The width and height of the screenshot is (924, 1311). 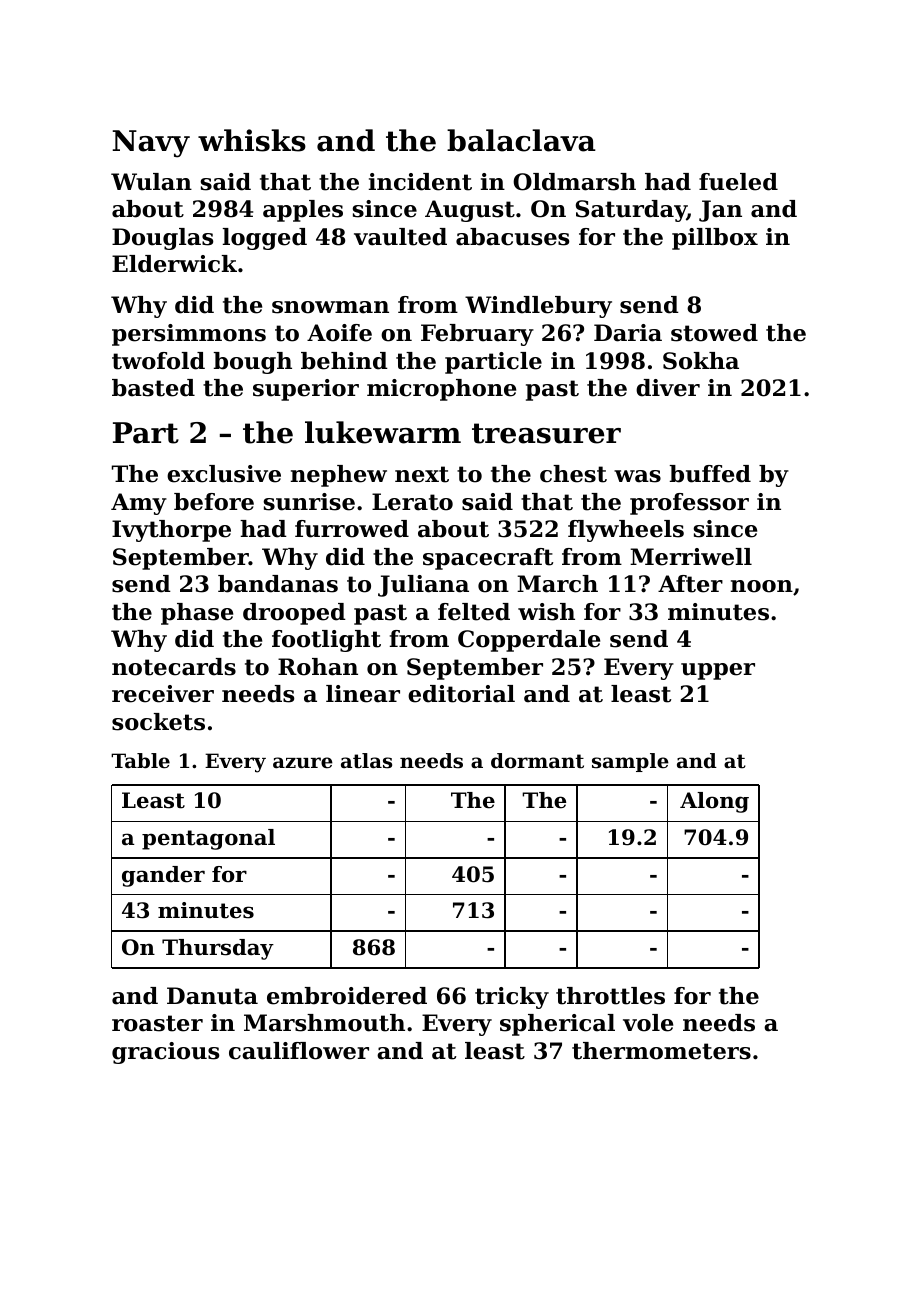 I want to click on spacecraft, so click(x=488, y=559).
